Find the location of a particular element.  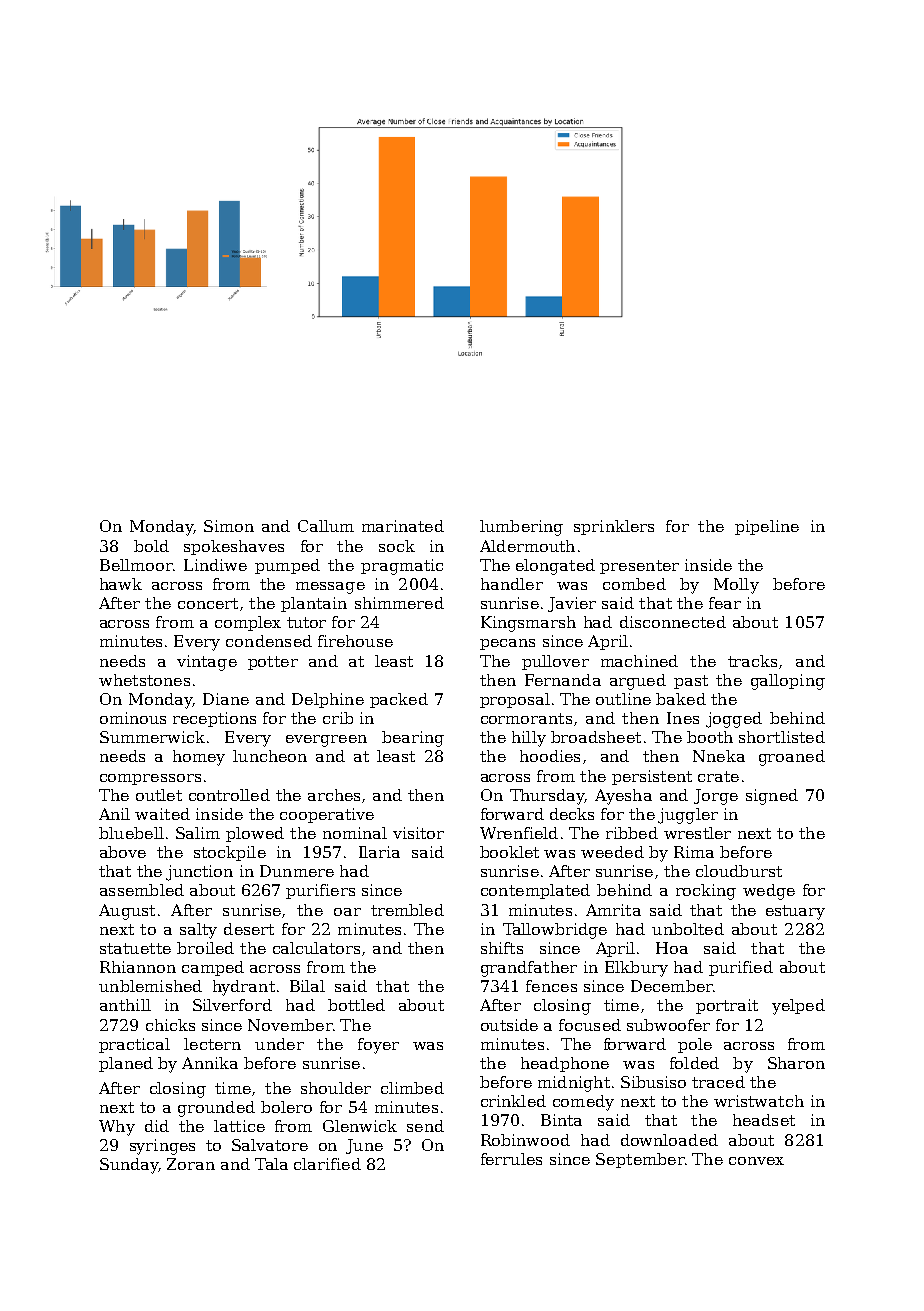

pipeline is located at coordinates (767, 527).
